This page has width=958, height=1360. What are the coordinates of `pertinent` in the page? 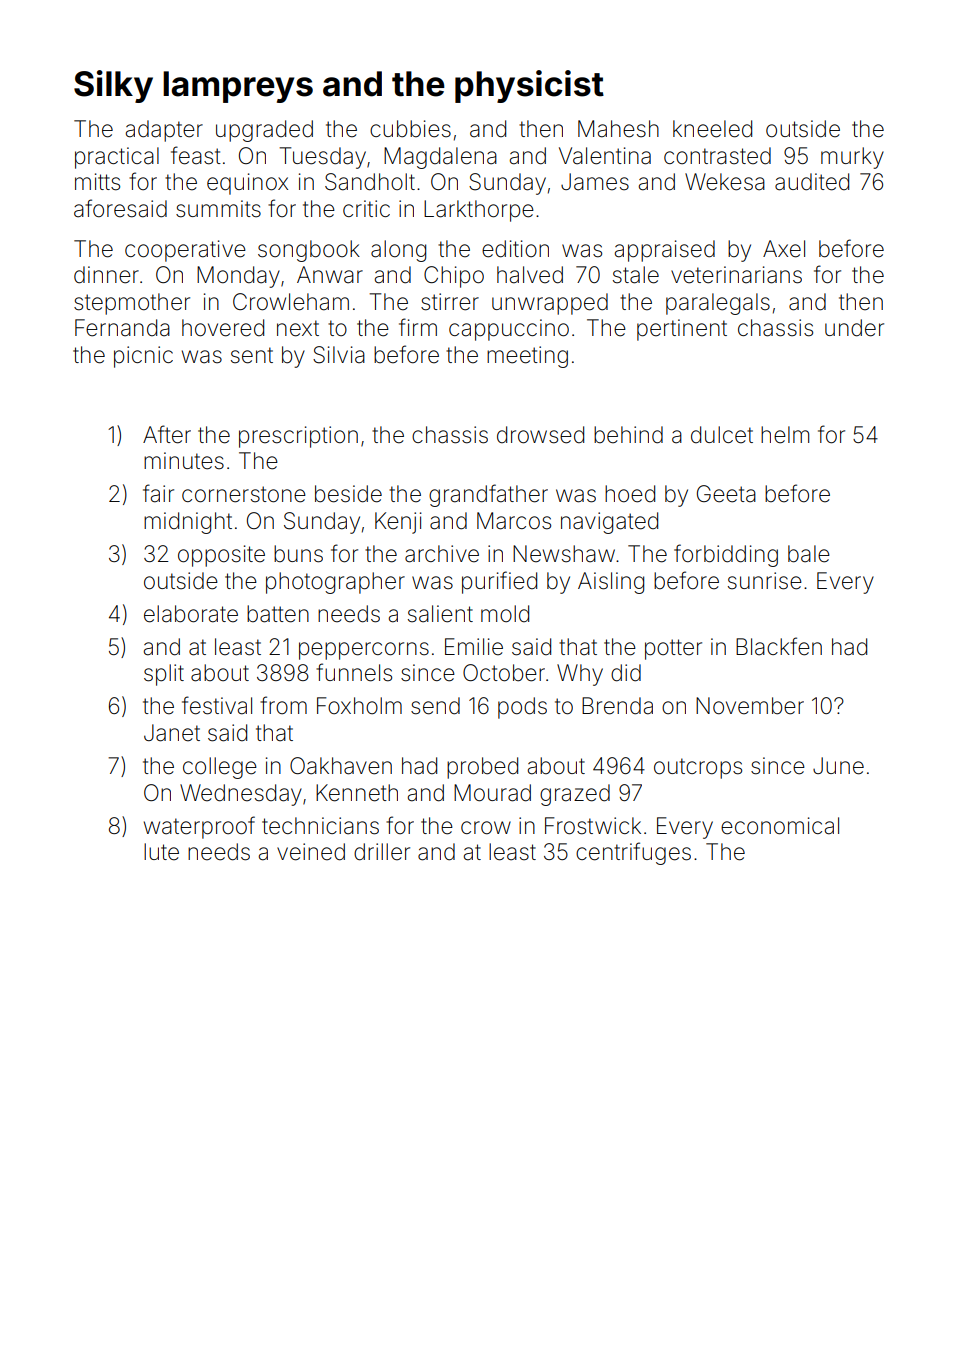 It's located at (682, 330).
